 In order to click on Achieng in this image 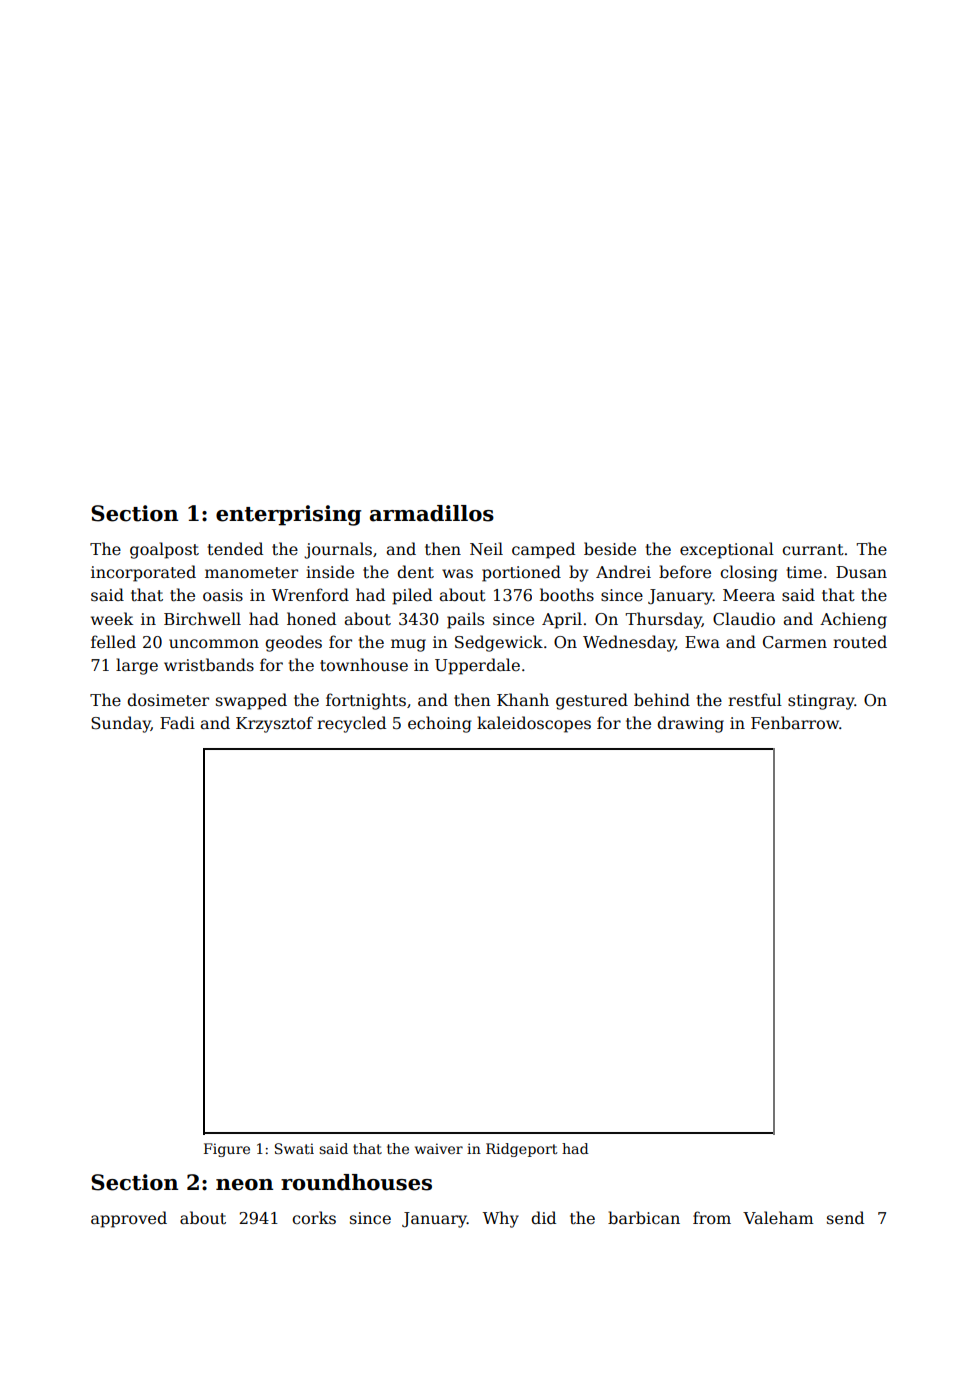, I will do `click(853, 620)`.
